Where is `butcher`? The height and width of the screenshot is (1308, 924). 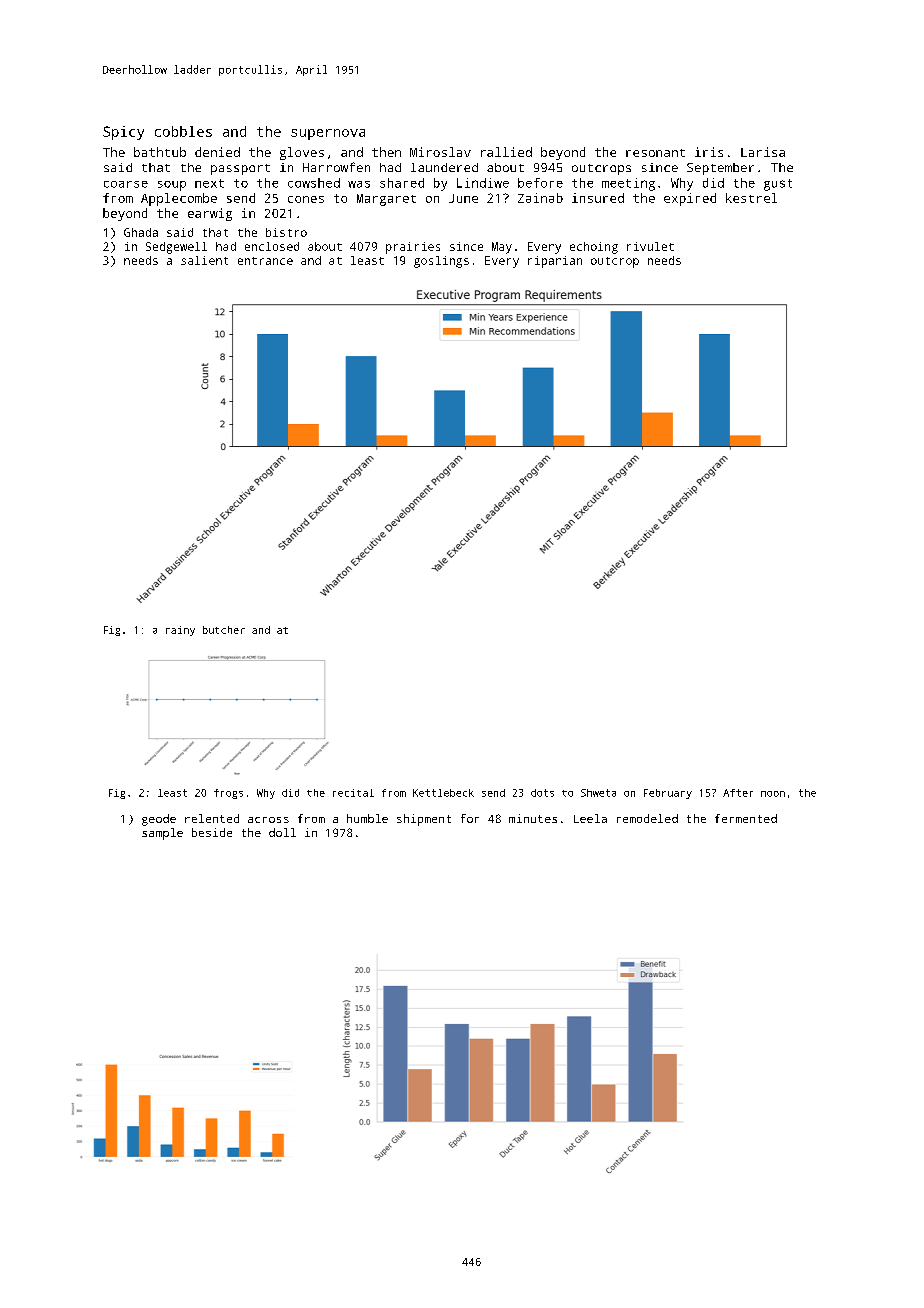 butcher is located at coordinates (224, 630).
